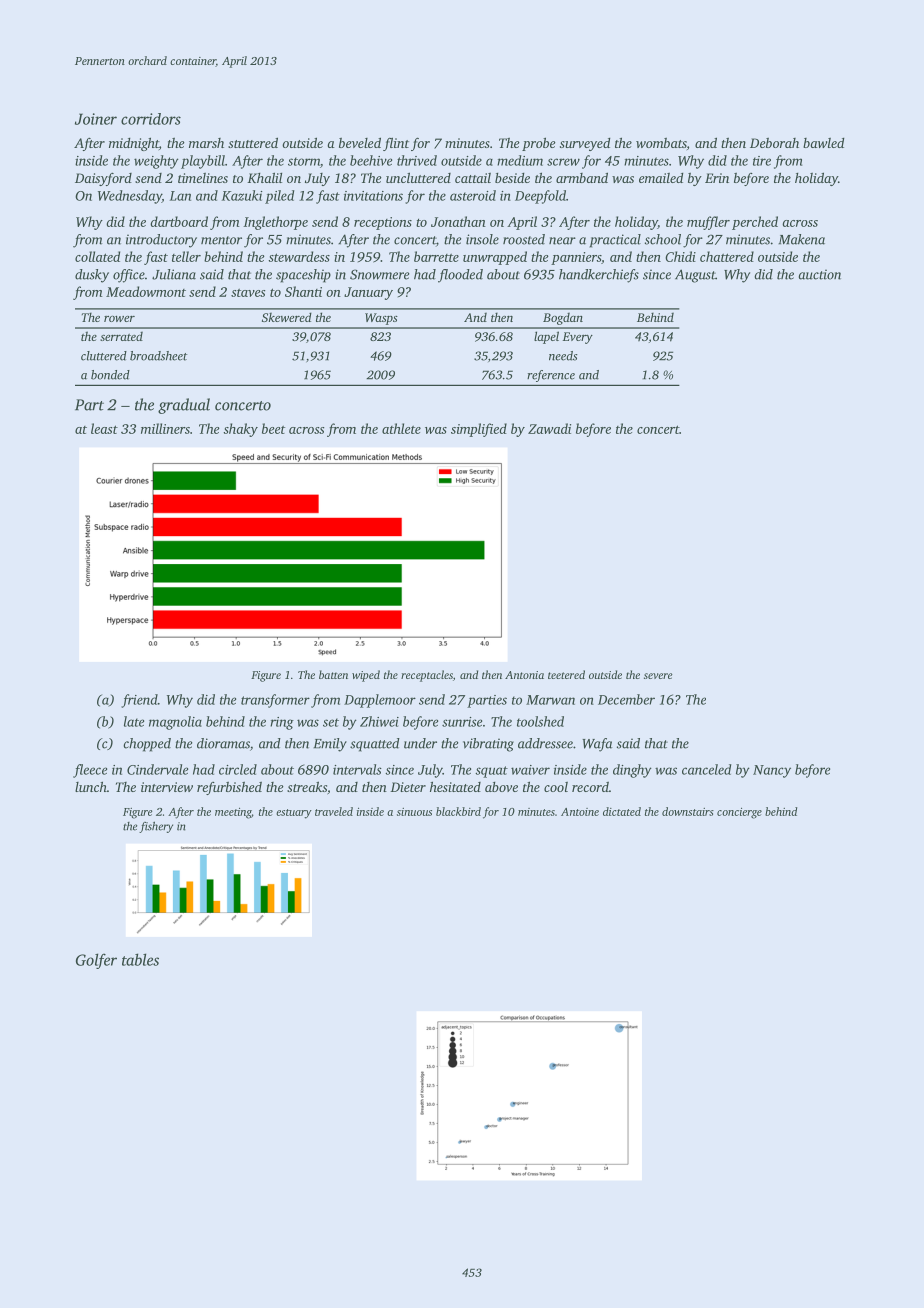  What do you see at coordinates (90, 771) in the screenshot?
I see `fleece` at bounding box center [90, 771].
